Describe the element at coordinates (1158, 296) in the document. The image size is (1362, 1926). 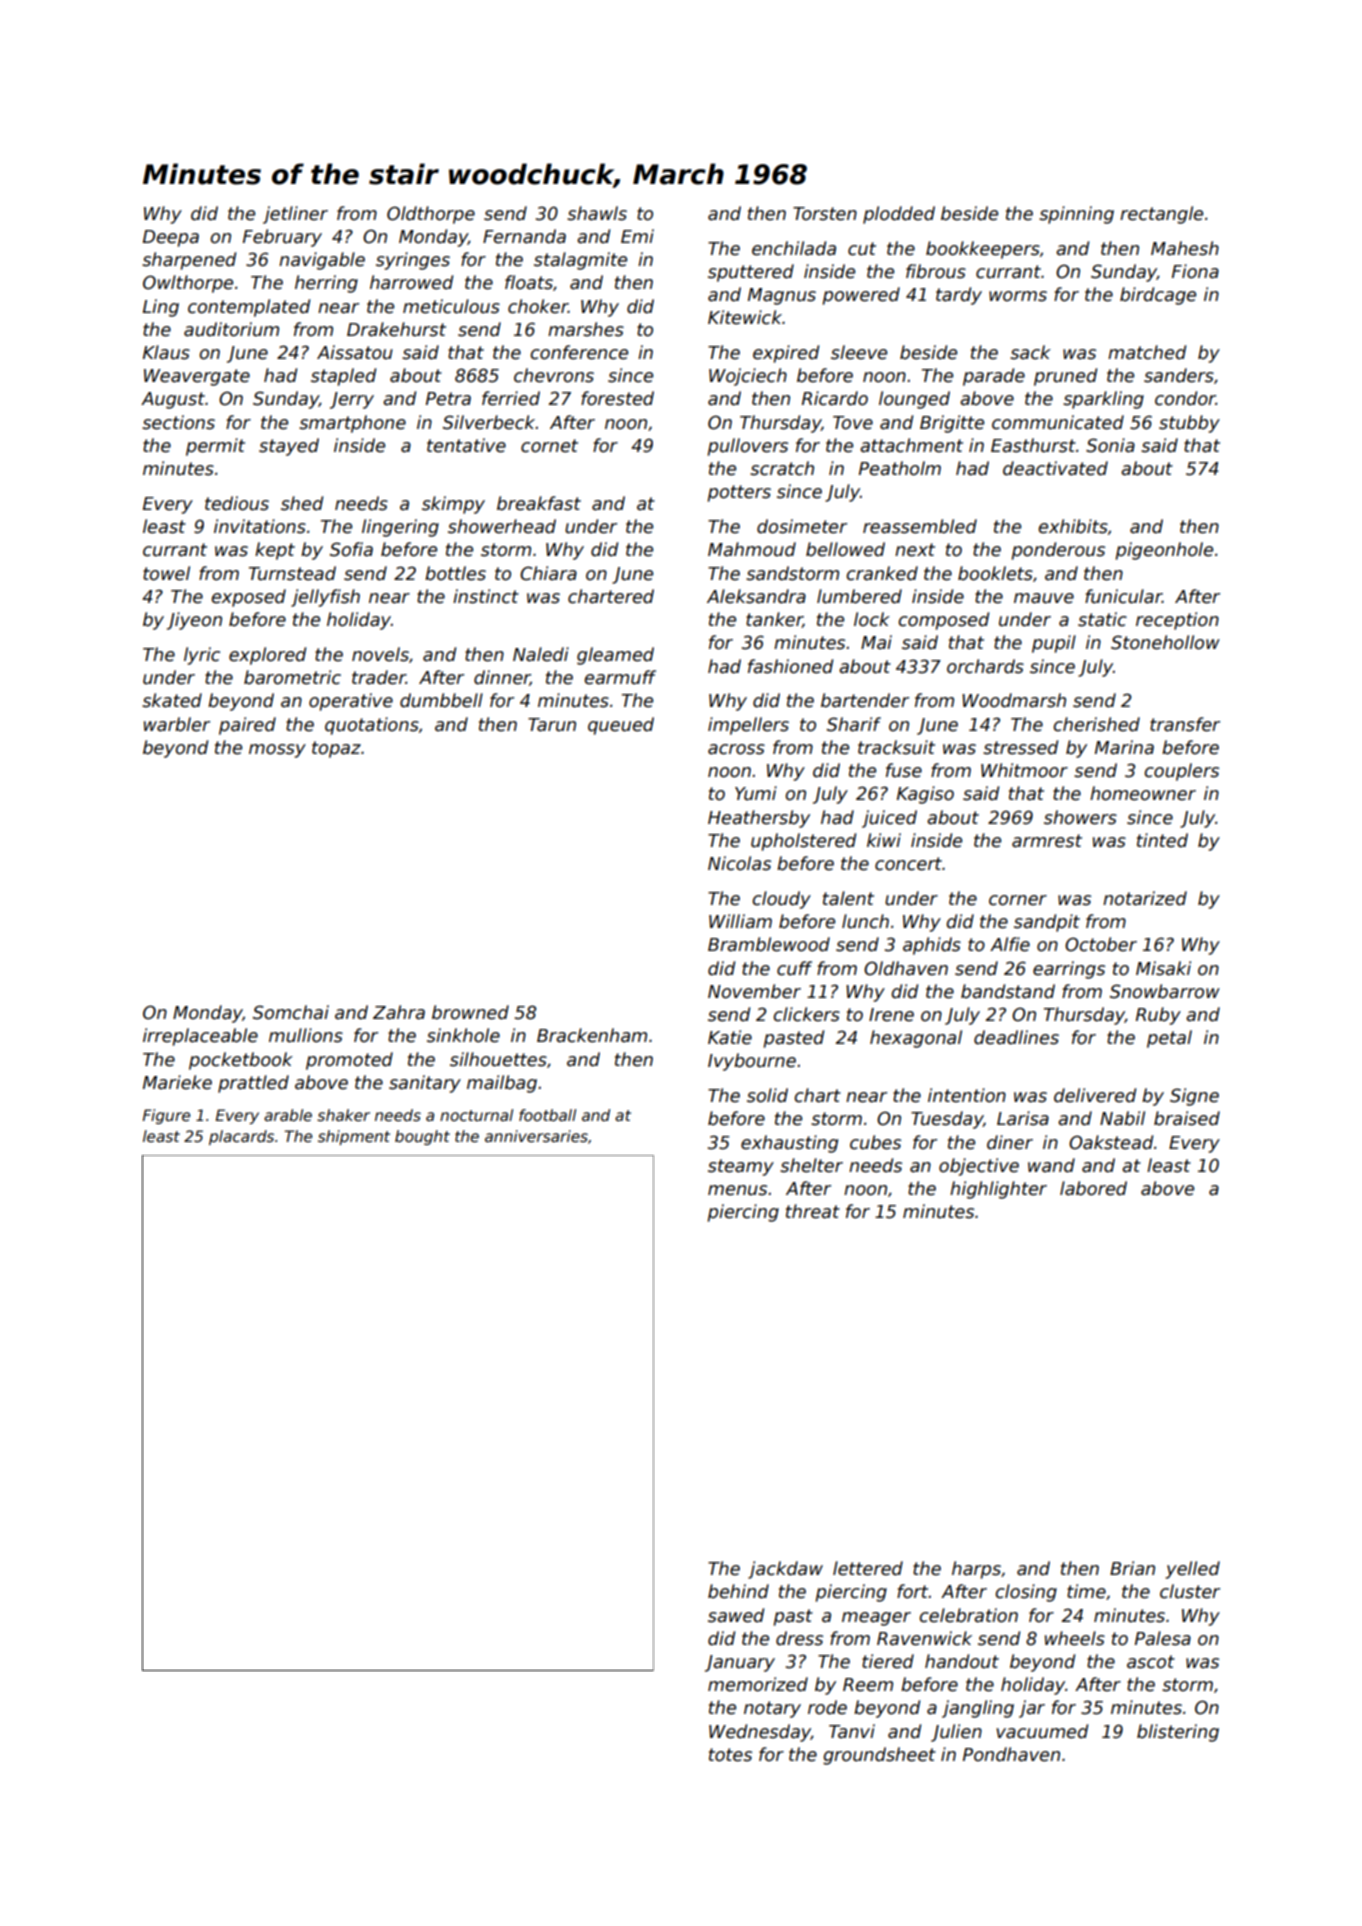
I see `birdcage` at that location.
